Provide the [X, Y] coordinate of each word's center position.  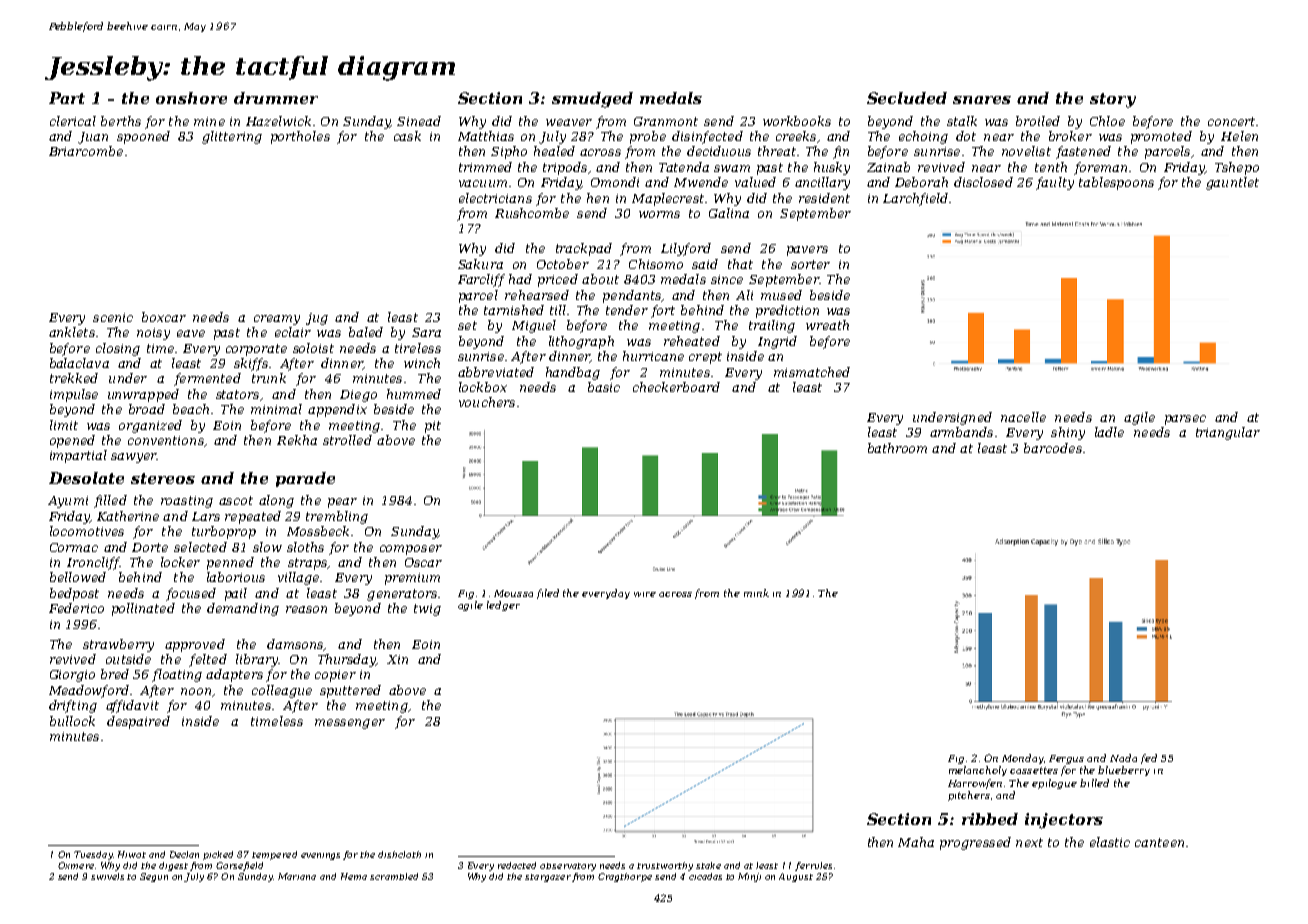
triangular [1228, 433]
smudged [592, 100]
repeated [253, 517]
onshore [191, 98]
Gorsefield [239, 866]
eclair [293, 332]
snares [982, 100]
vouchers [487, 402]
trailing [772, 326]
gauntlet [1232, 183]
